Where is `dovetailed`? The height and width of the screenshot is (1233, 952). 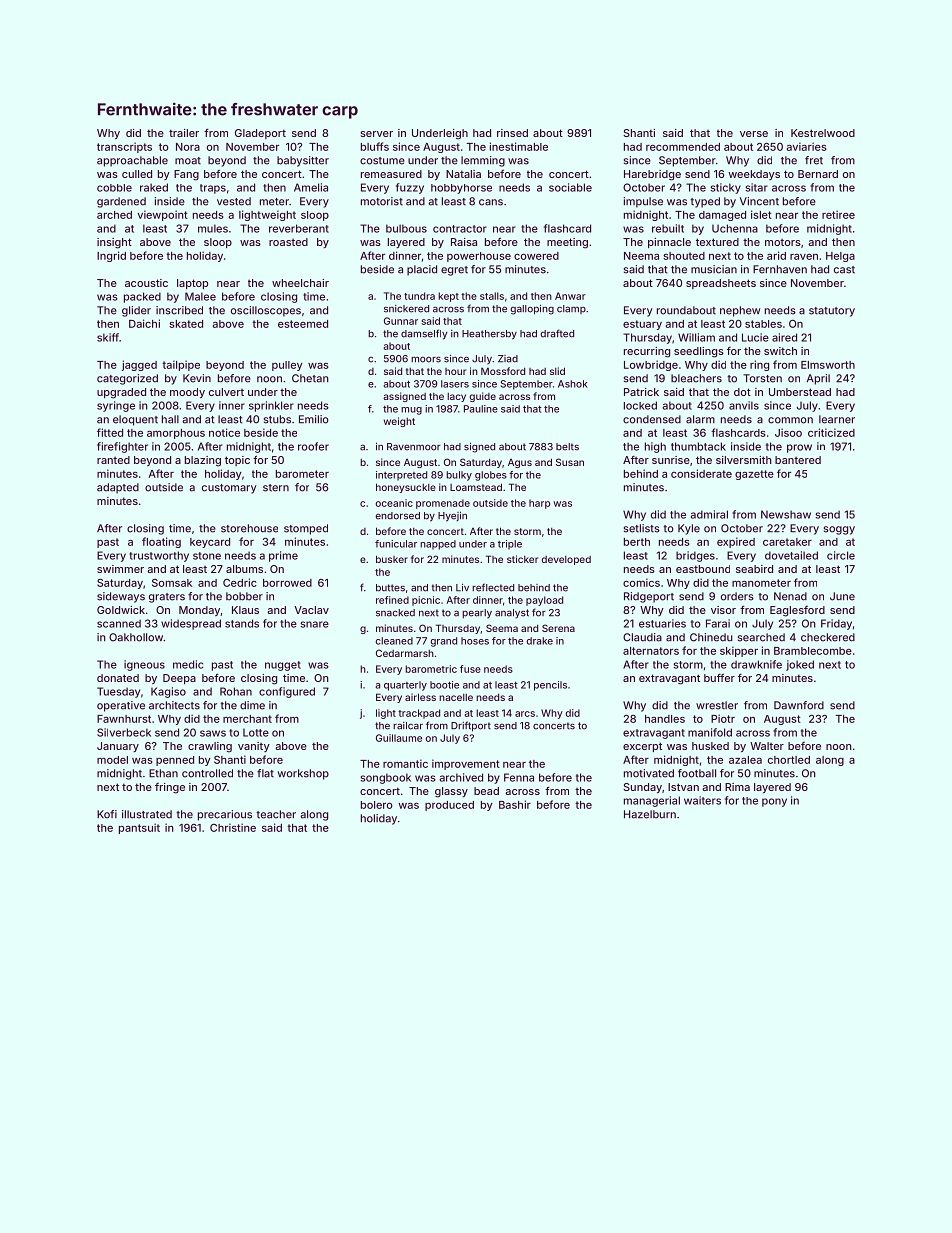 dovetailed is located at coordinates (791, 555).
